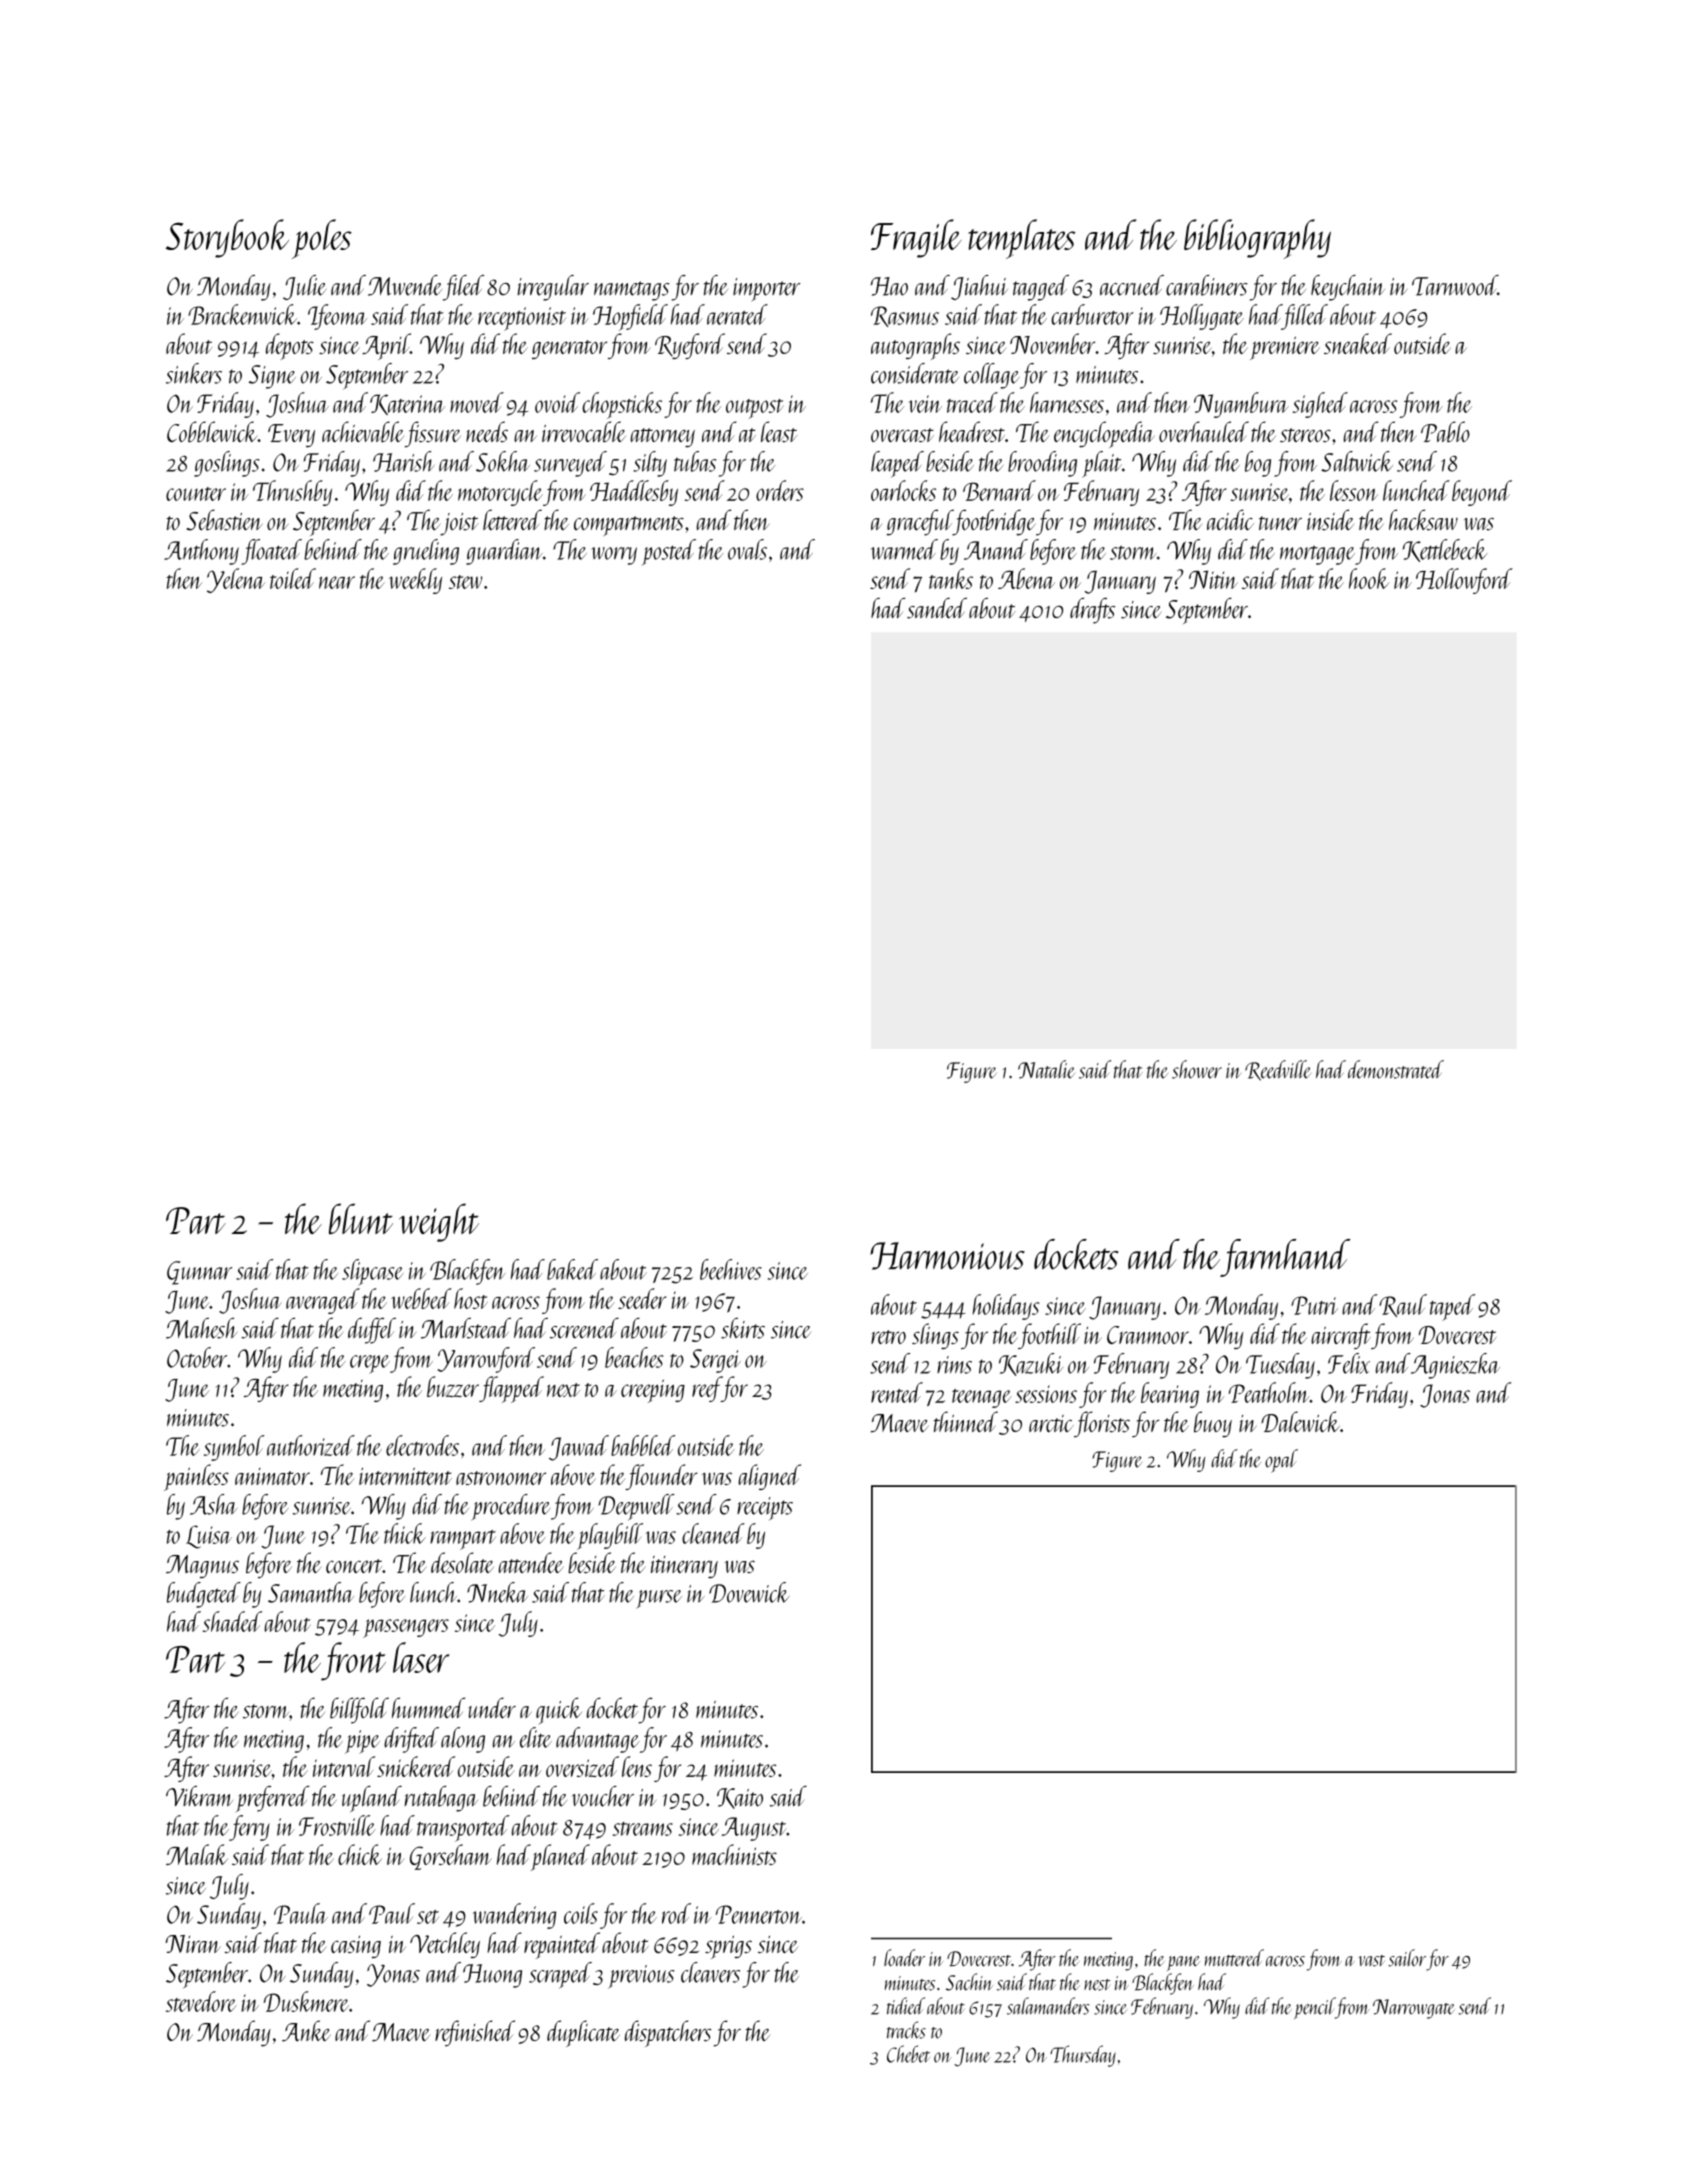  Describe the element at coordinates (1046, 1069) in the image. I see `Natalie` at that location.
